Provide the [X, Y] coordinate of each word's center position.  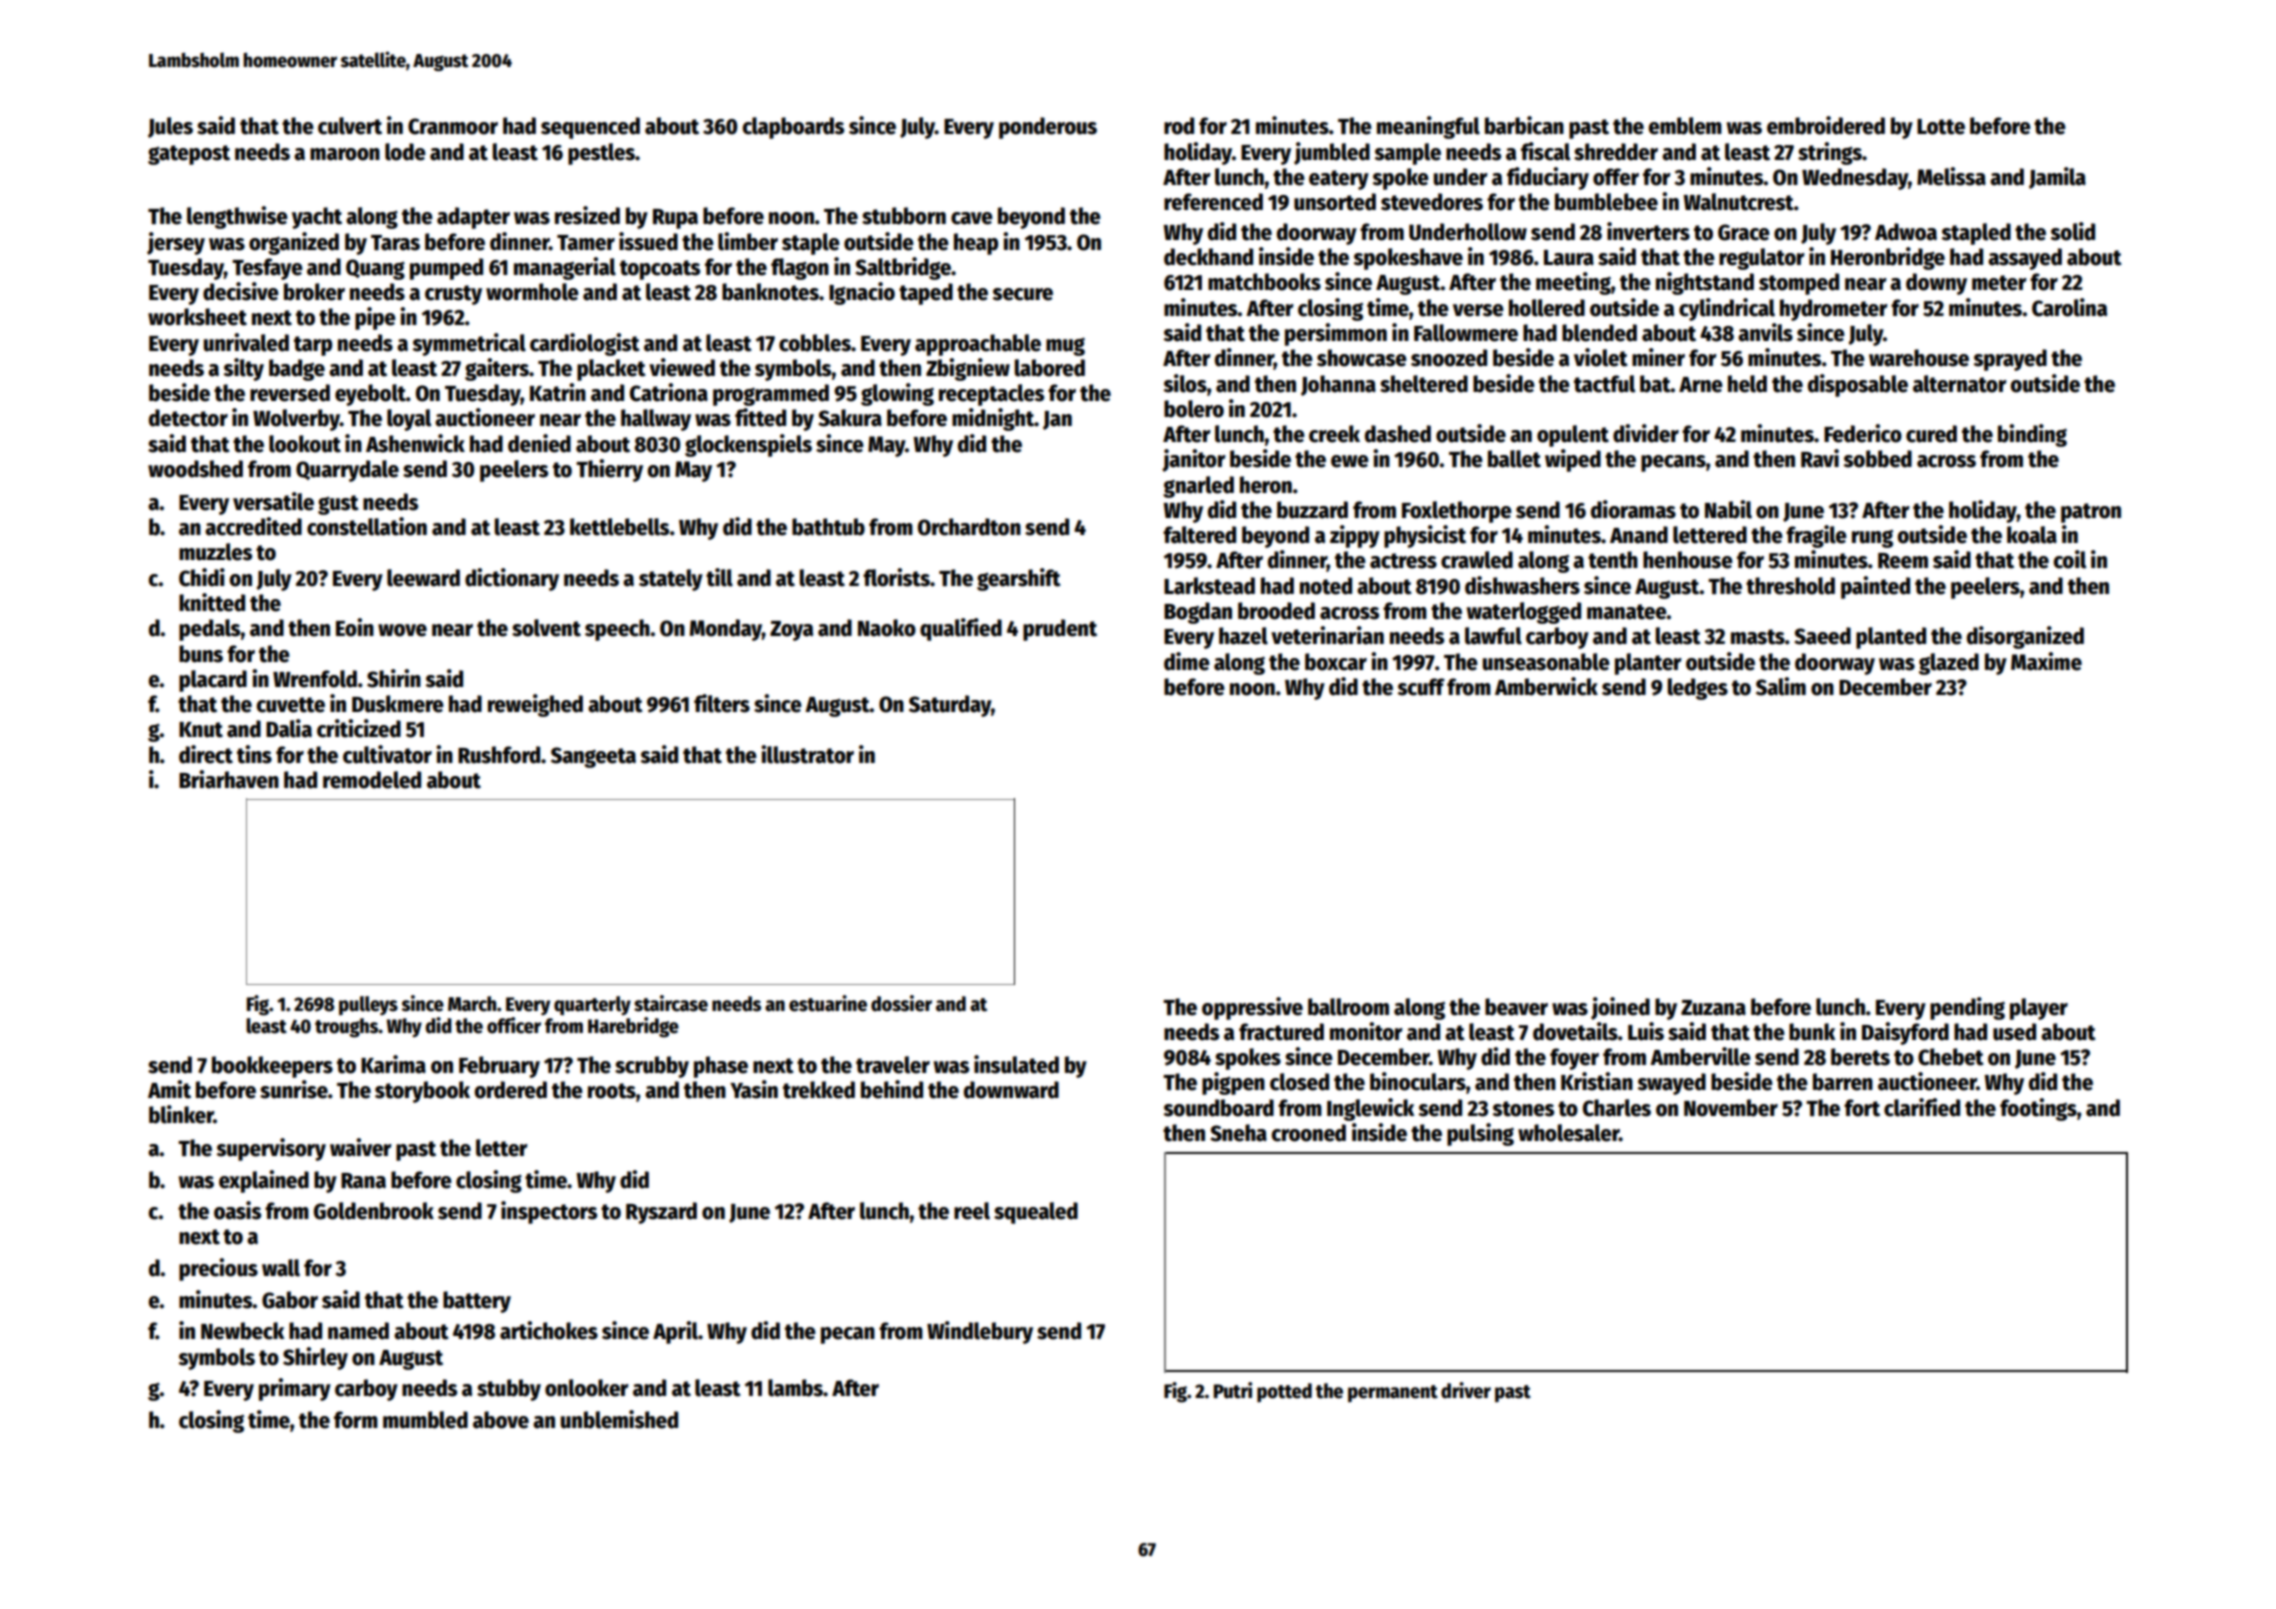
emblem [1685, 126]
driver [1466, 1390]
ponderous [1048, 128]
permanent [1393, 1393]
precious [218, 1269]
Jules [170, 127]
